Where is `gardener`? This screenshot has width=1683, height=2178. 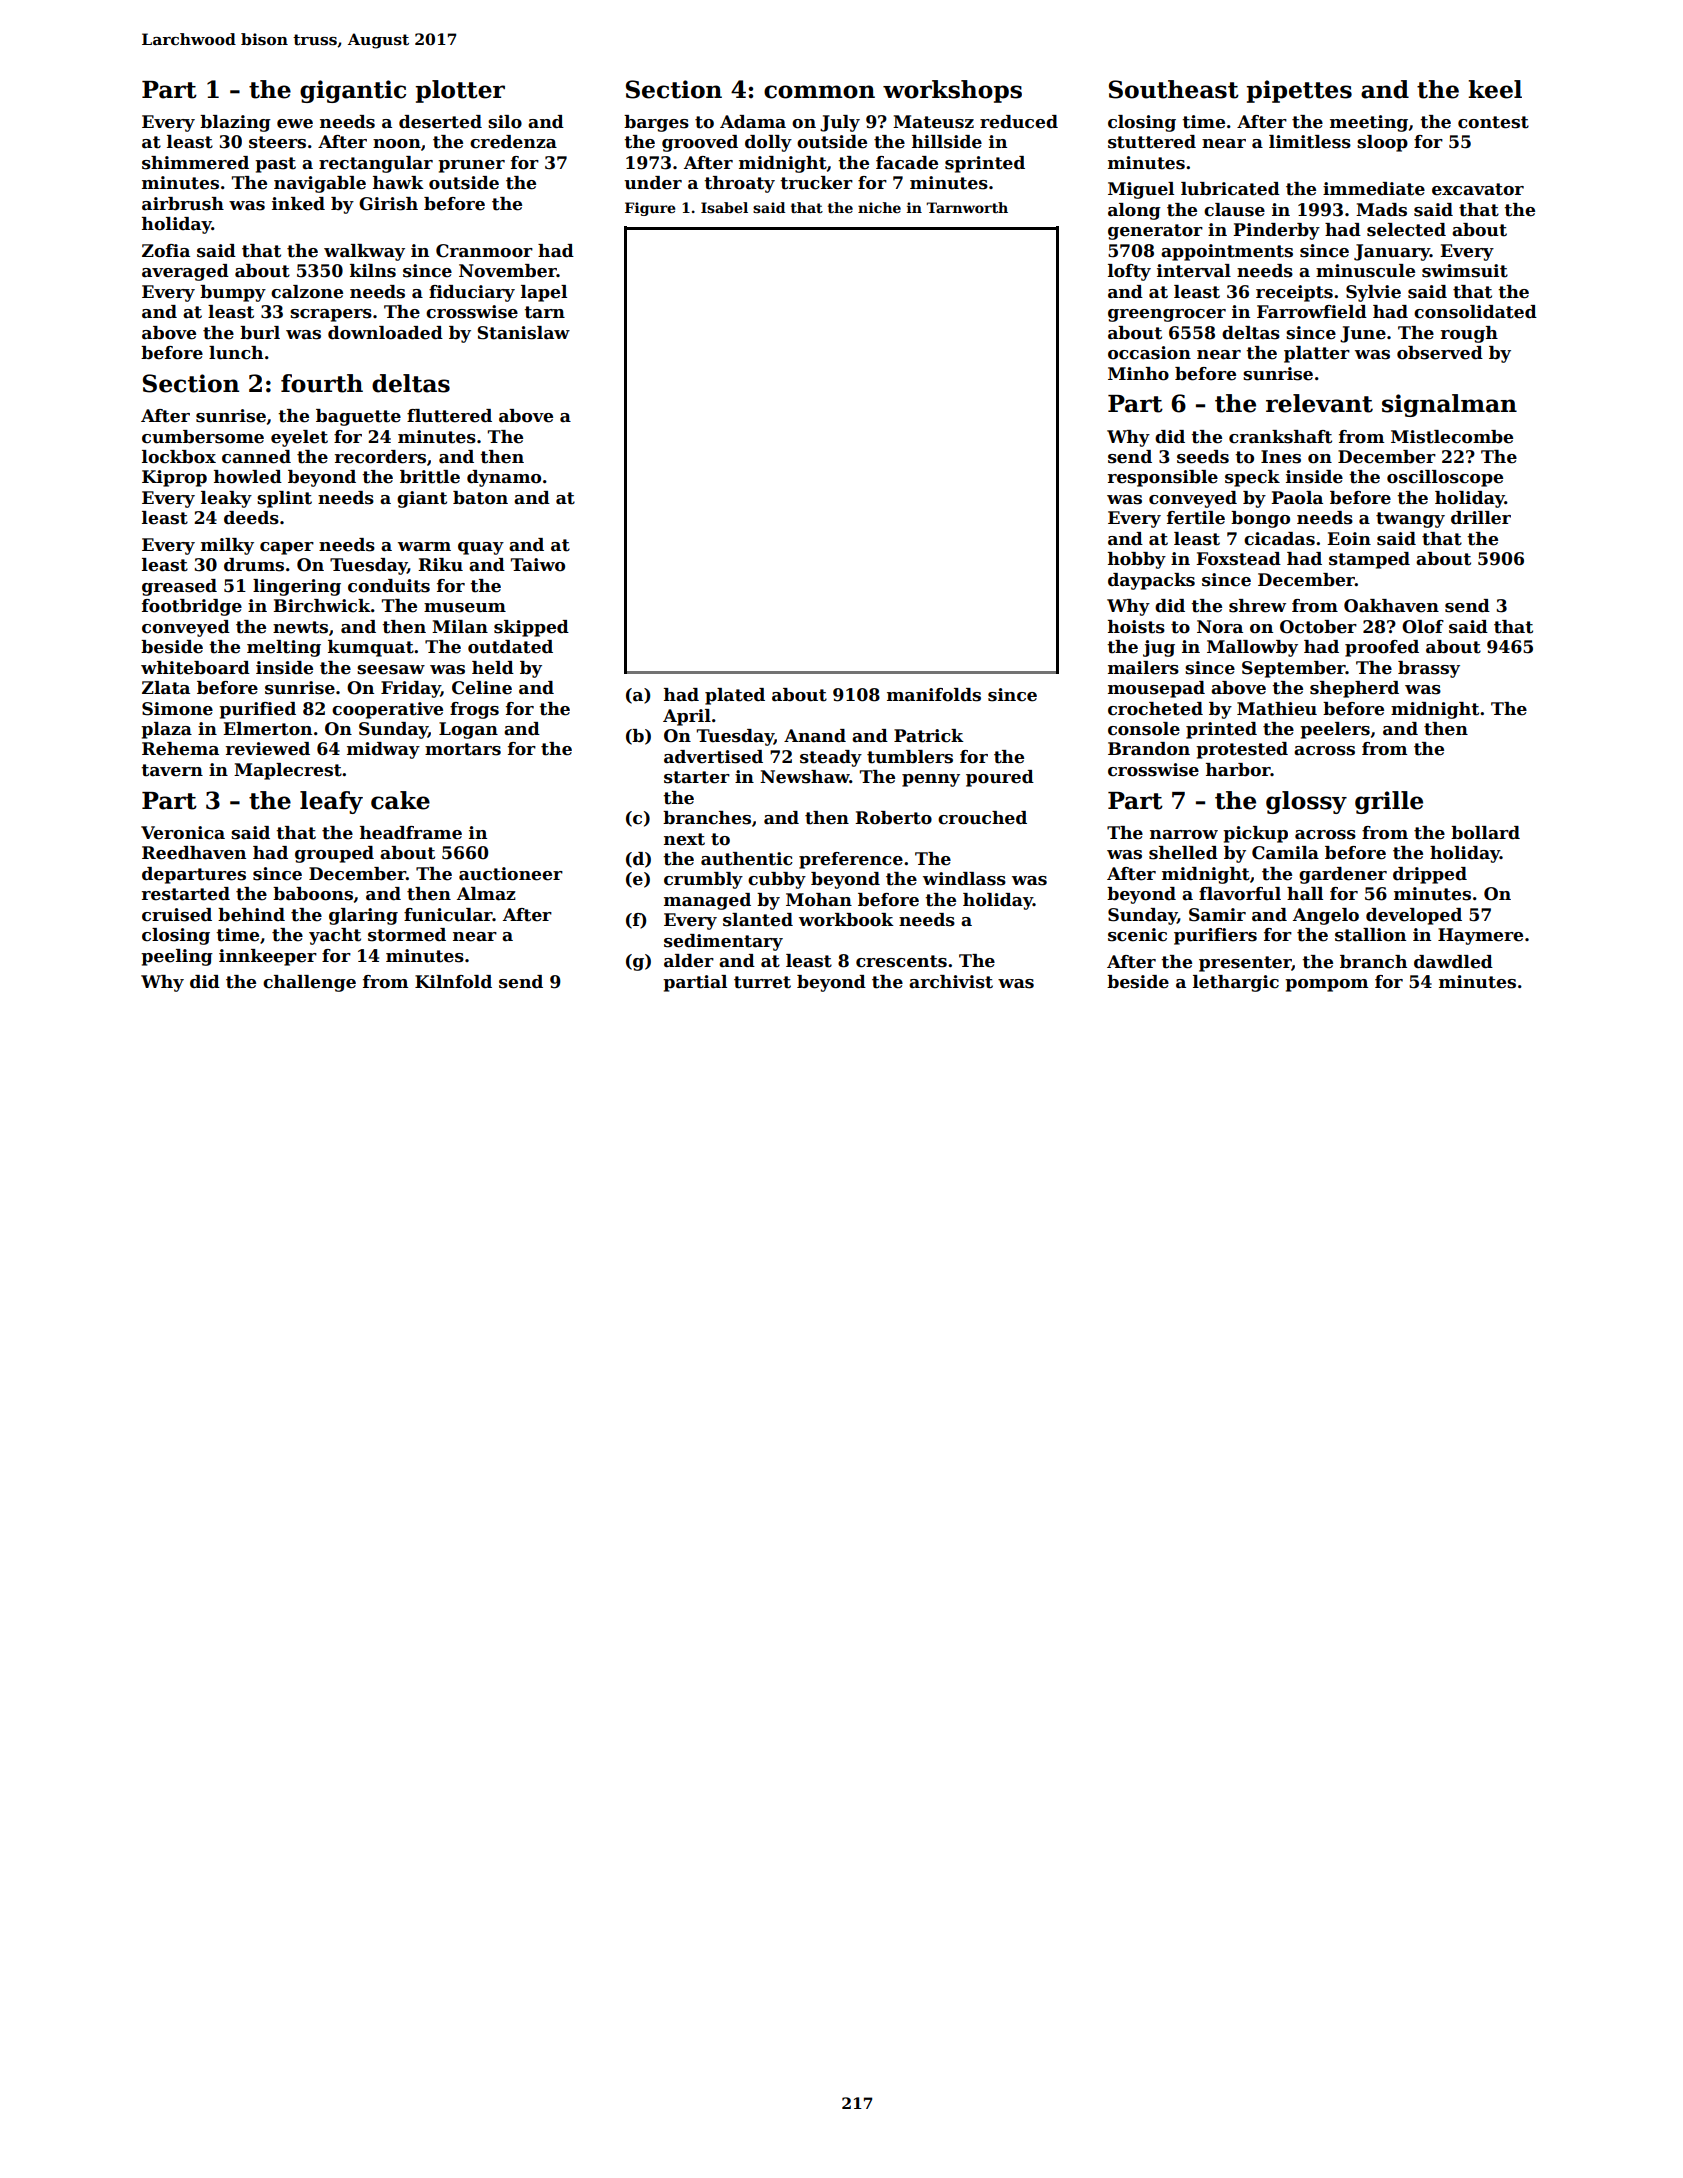
gardener is located at coordinates (1343, 875).
